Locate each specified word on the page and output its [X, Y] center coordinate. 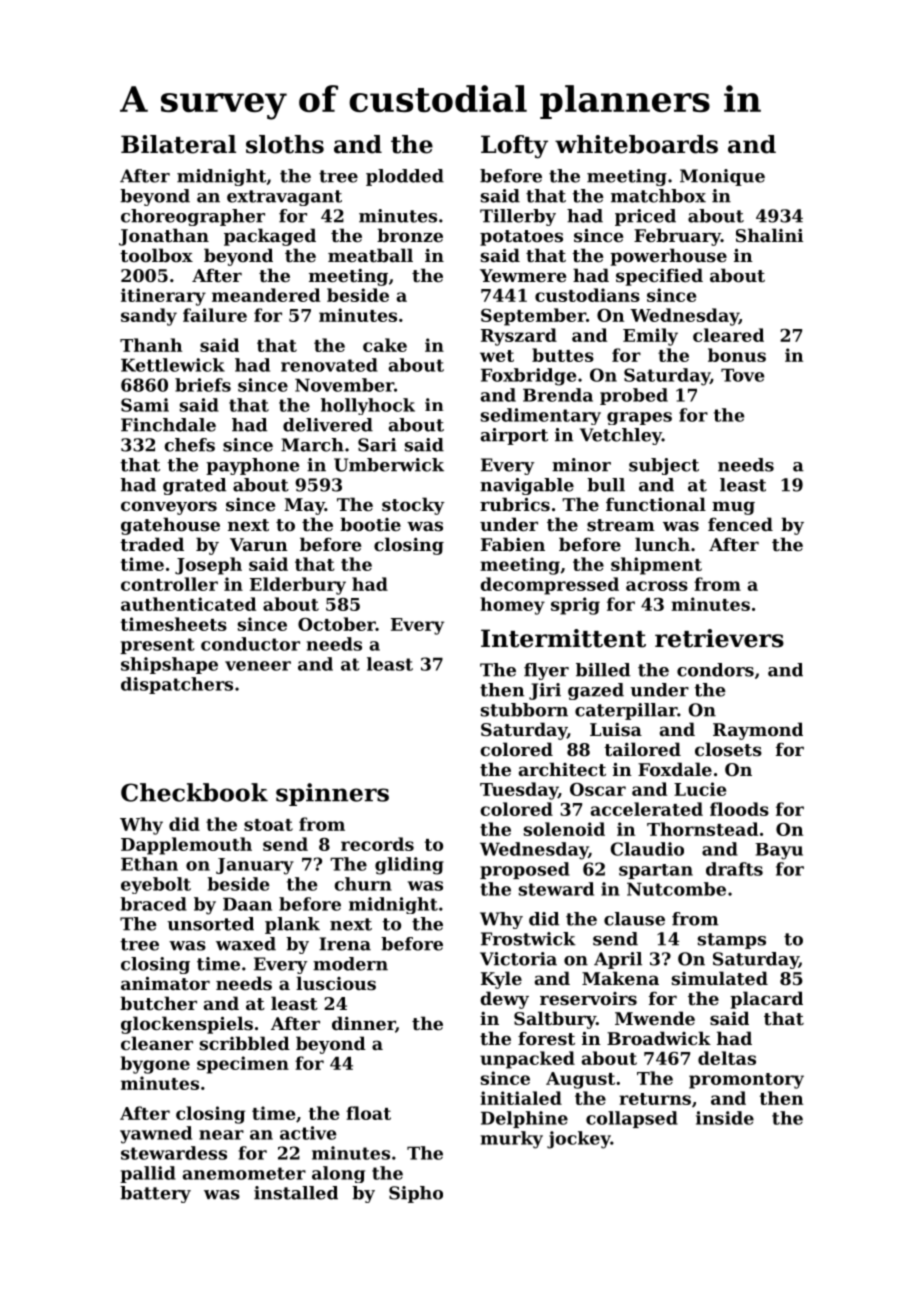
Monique [722, 177]
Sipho [416, 1194]
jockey [579, 1140]
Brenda [558, 395]
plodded [405, 177]
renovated [329, 365]
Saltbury [555, 1020]
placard [766, 1000]
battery [155, 1194]
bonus [737, 355]
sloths [285, 144]
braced [153, 904]
